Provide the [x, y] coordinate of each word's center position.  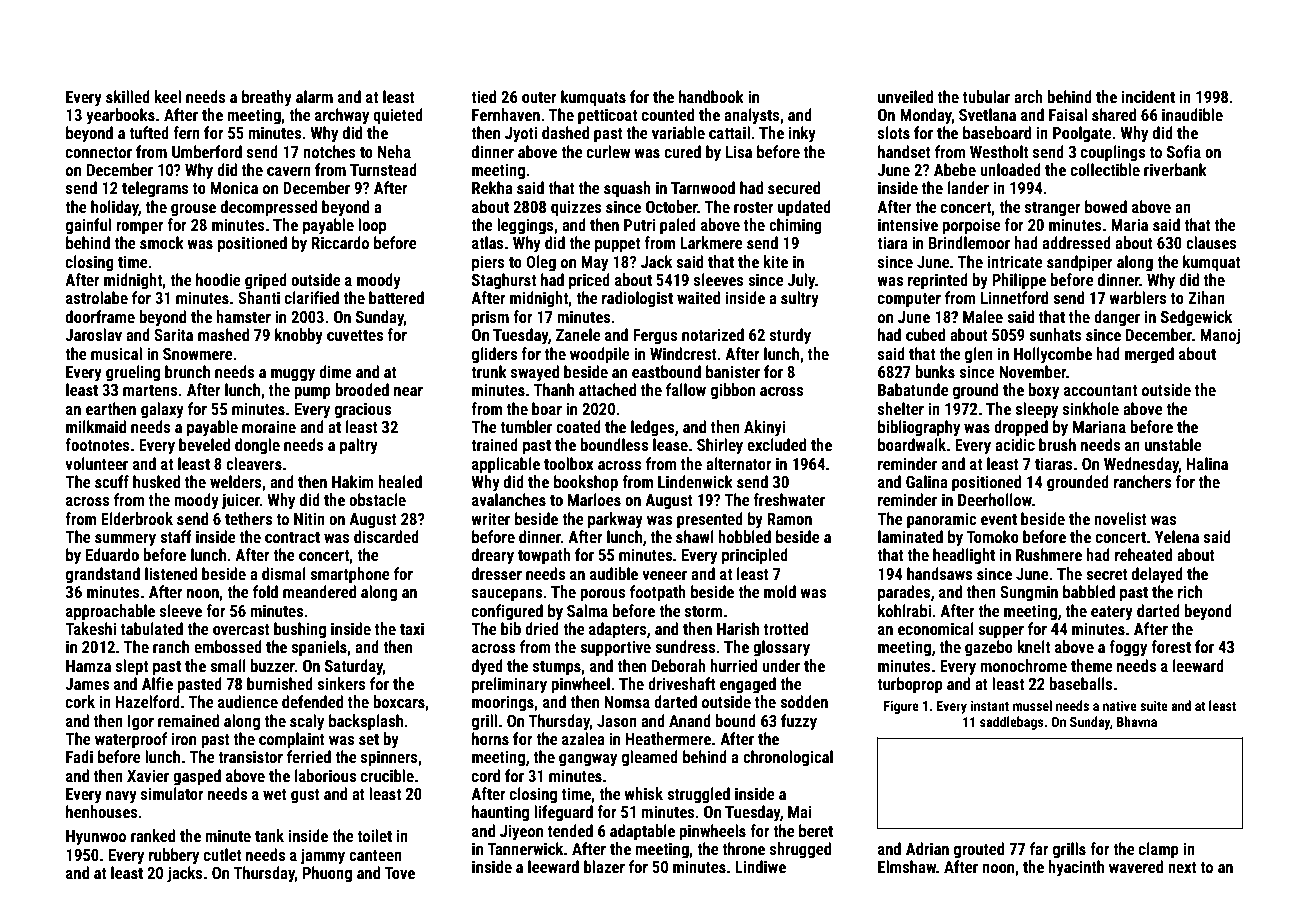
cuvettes [355, 335]
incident [1148, 96]
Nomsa [627, 702]
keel [167, 96]
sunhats [1055, 334]
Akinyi [765, 428]
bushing [300, 630]
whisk [643, 793]
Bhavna [1137, 721]
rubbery [174, 856]
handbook [711, 96]
